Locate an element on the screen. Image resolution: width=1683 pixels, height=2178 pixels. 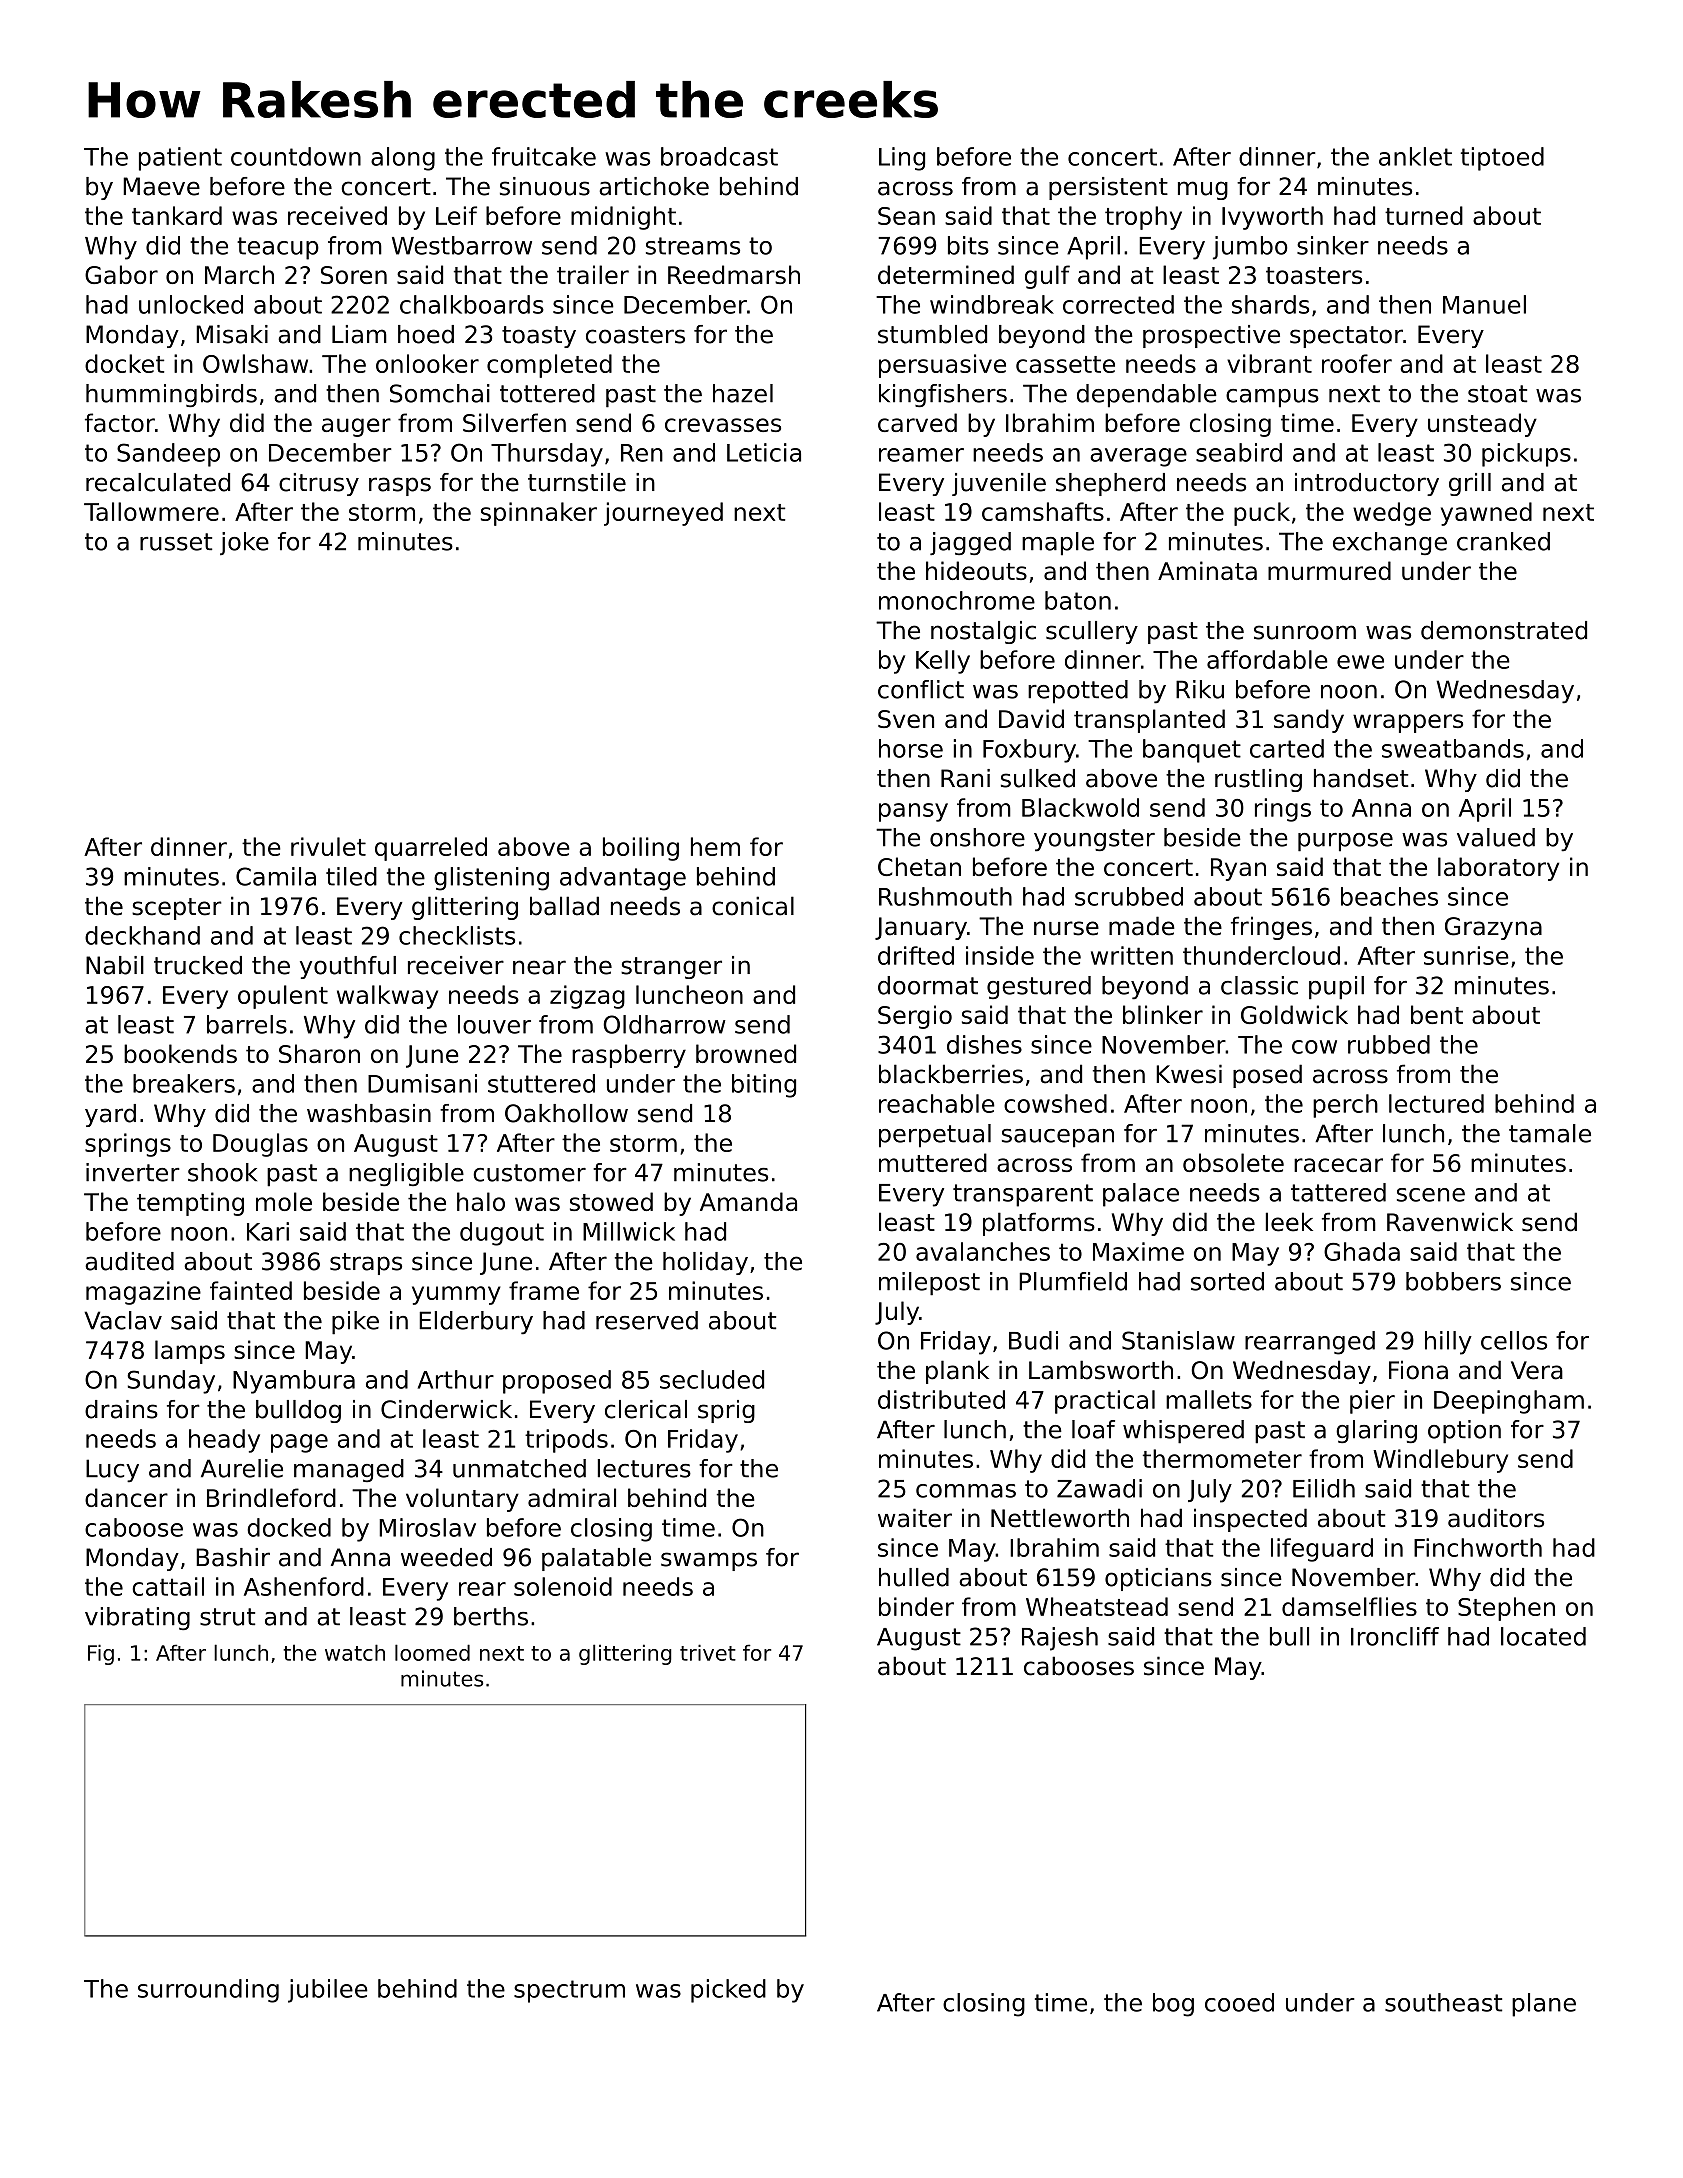
walkway is located at coordinates (387, 997).
